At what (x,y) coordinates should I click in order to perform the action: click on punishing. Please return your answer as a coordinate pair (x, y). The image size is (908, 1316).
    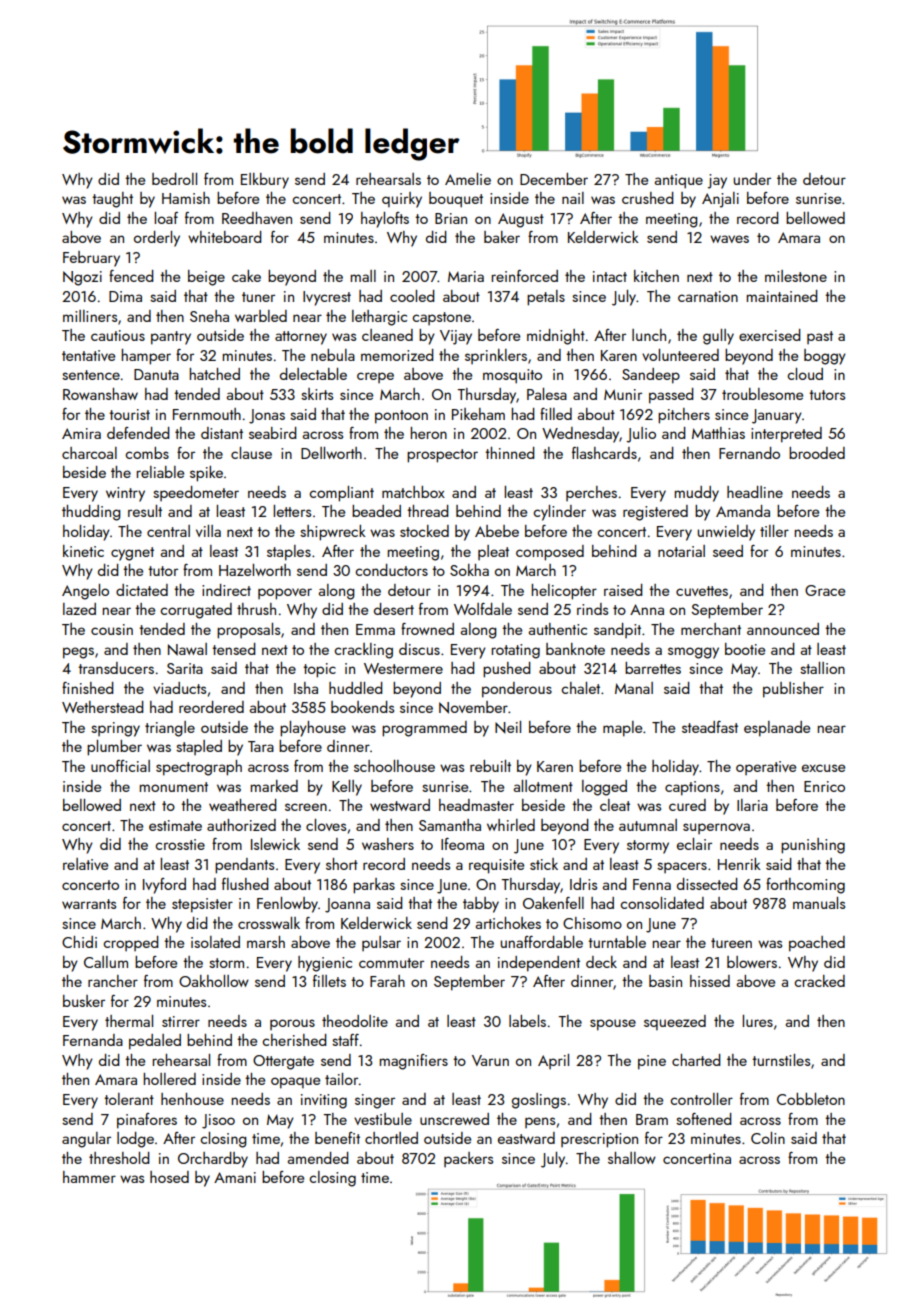
    Looking at the image, I should click on (813, 846).
